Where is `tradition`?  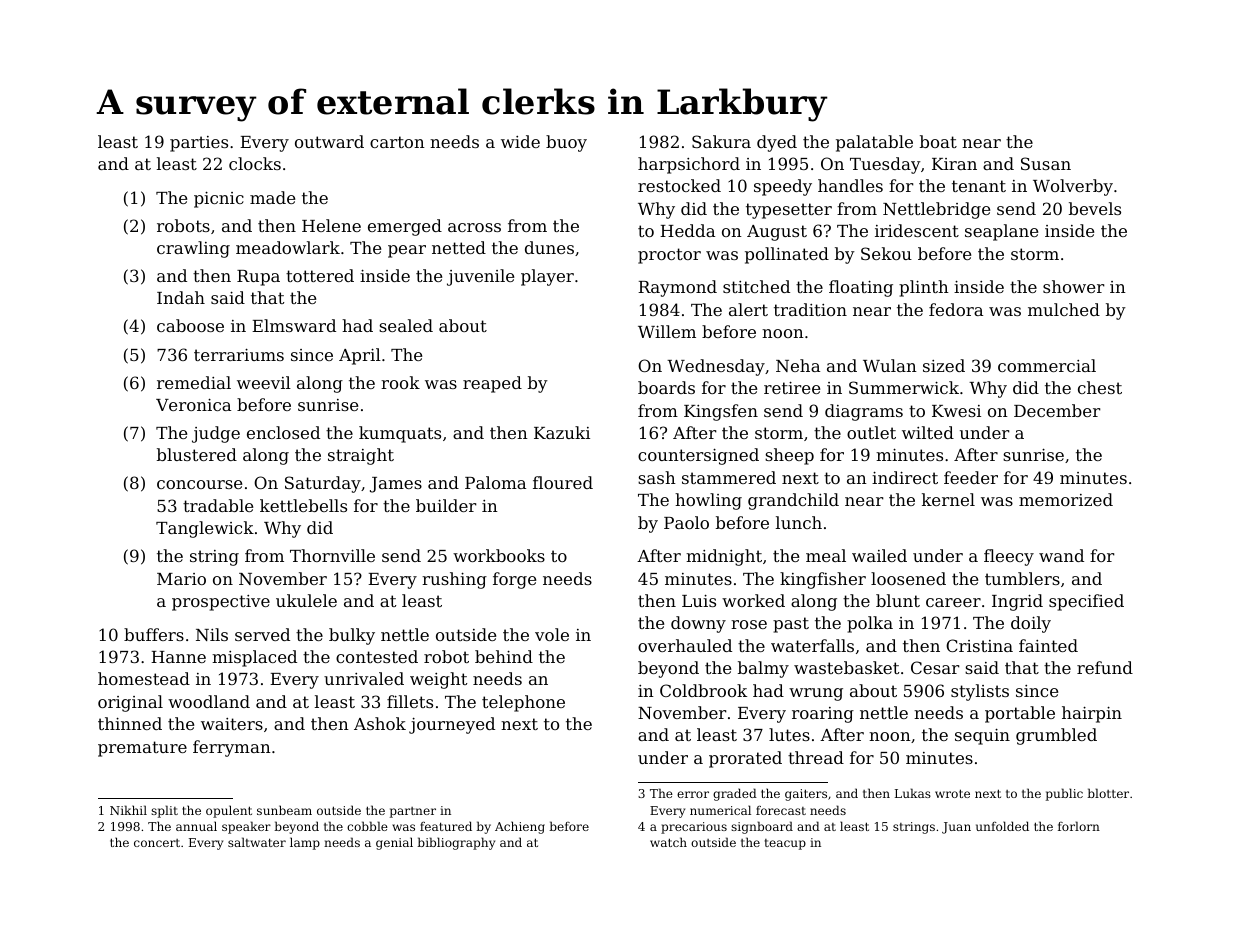
tradition is located at coordinates (810, 309).
